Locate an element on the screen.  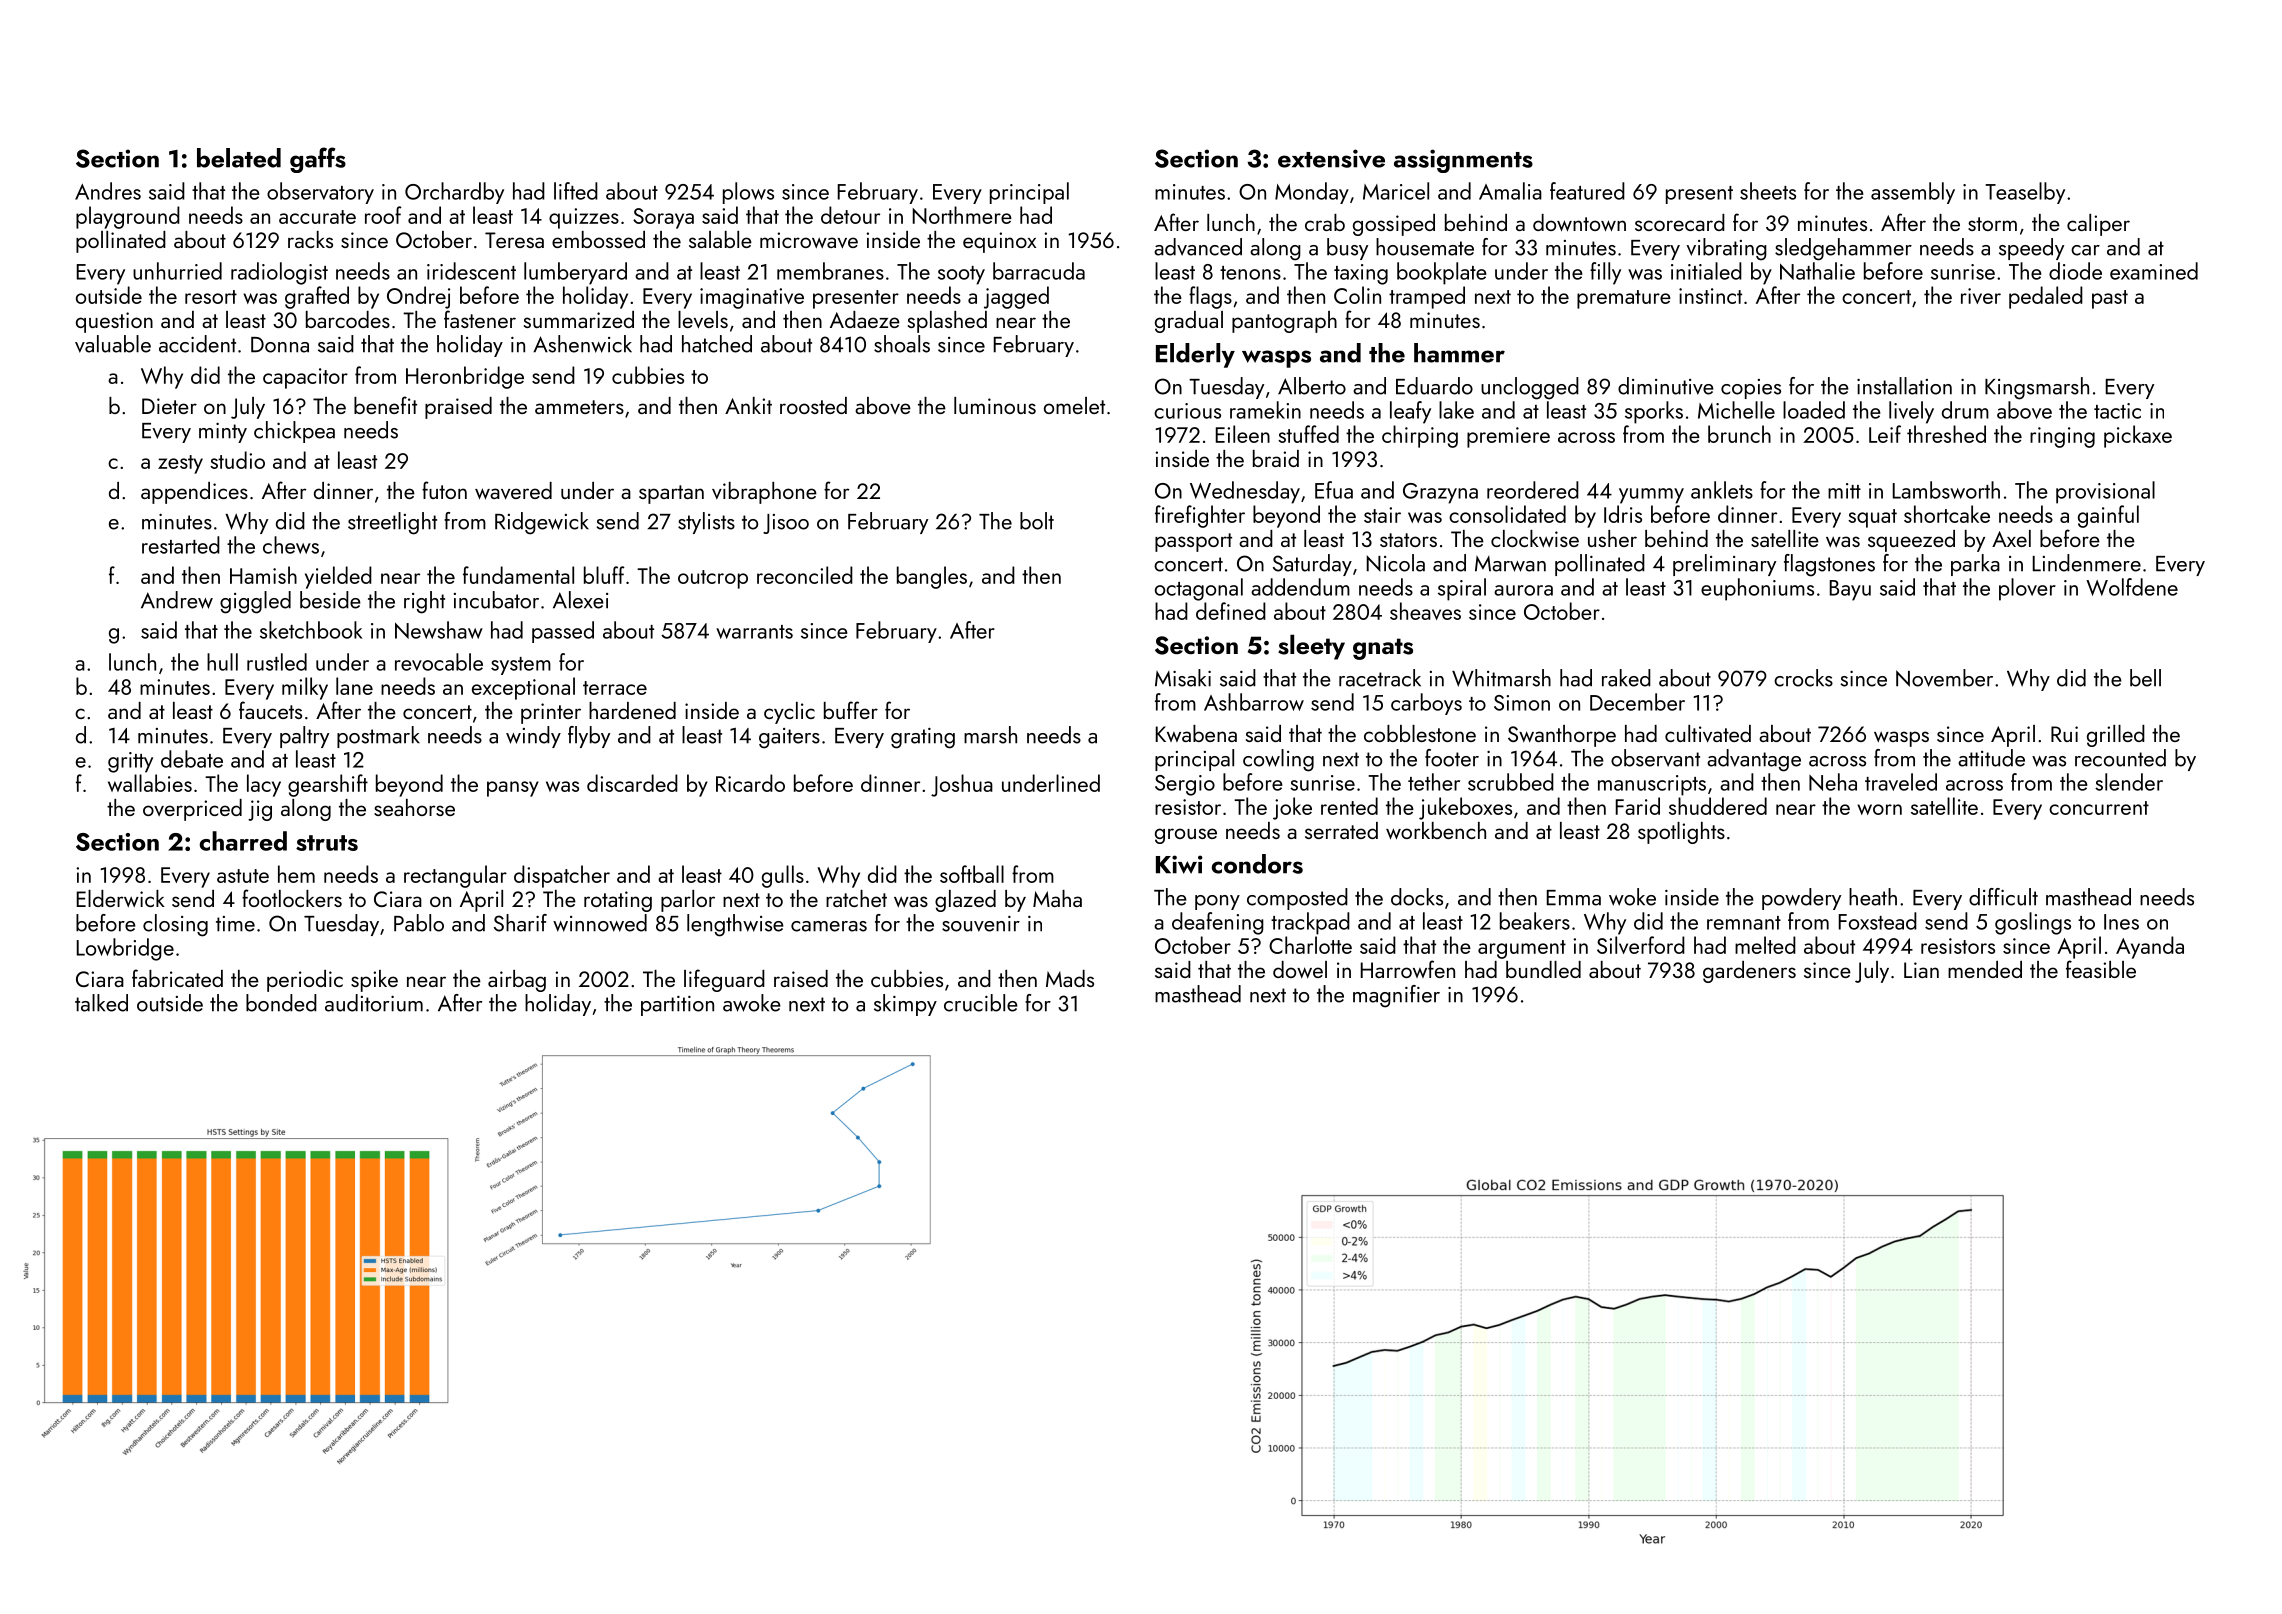
Bayu is located at coordinates (1850, 590).
